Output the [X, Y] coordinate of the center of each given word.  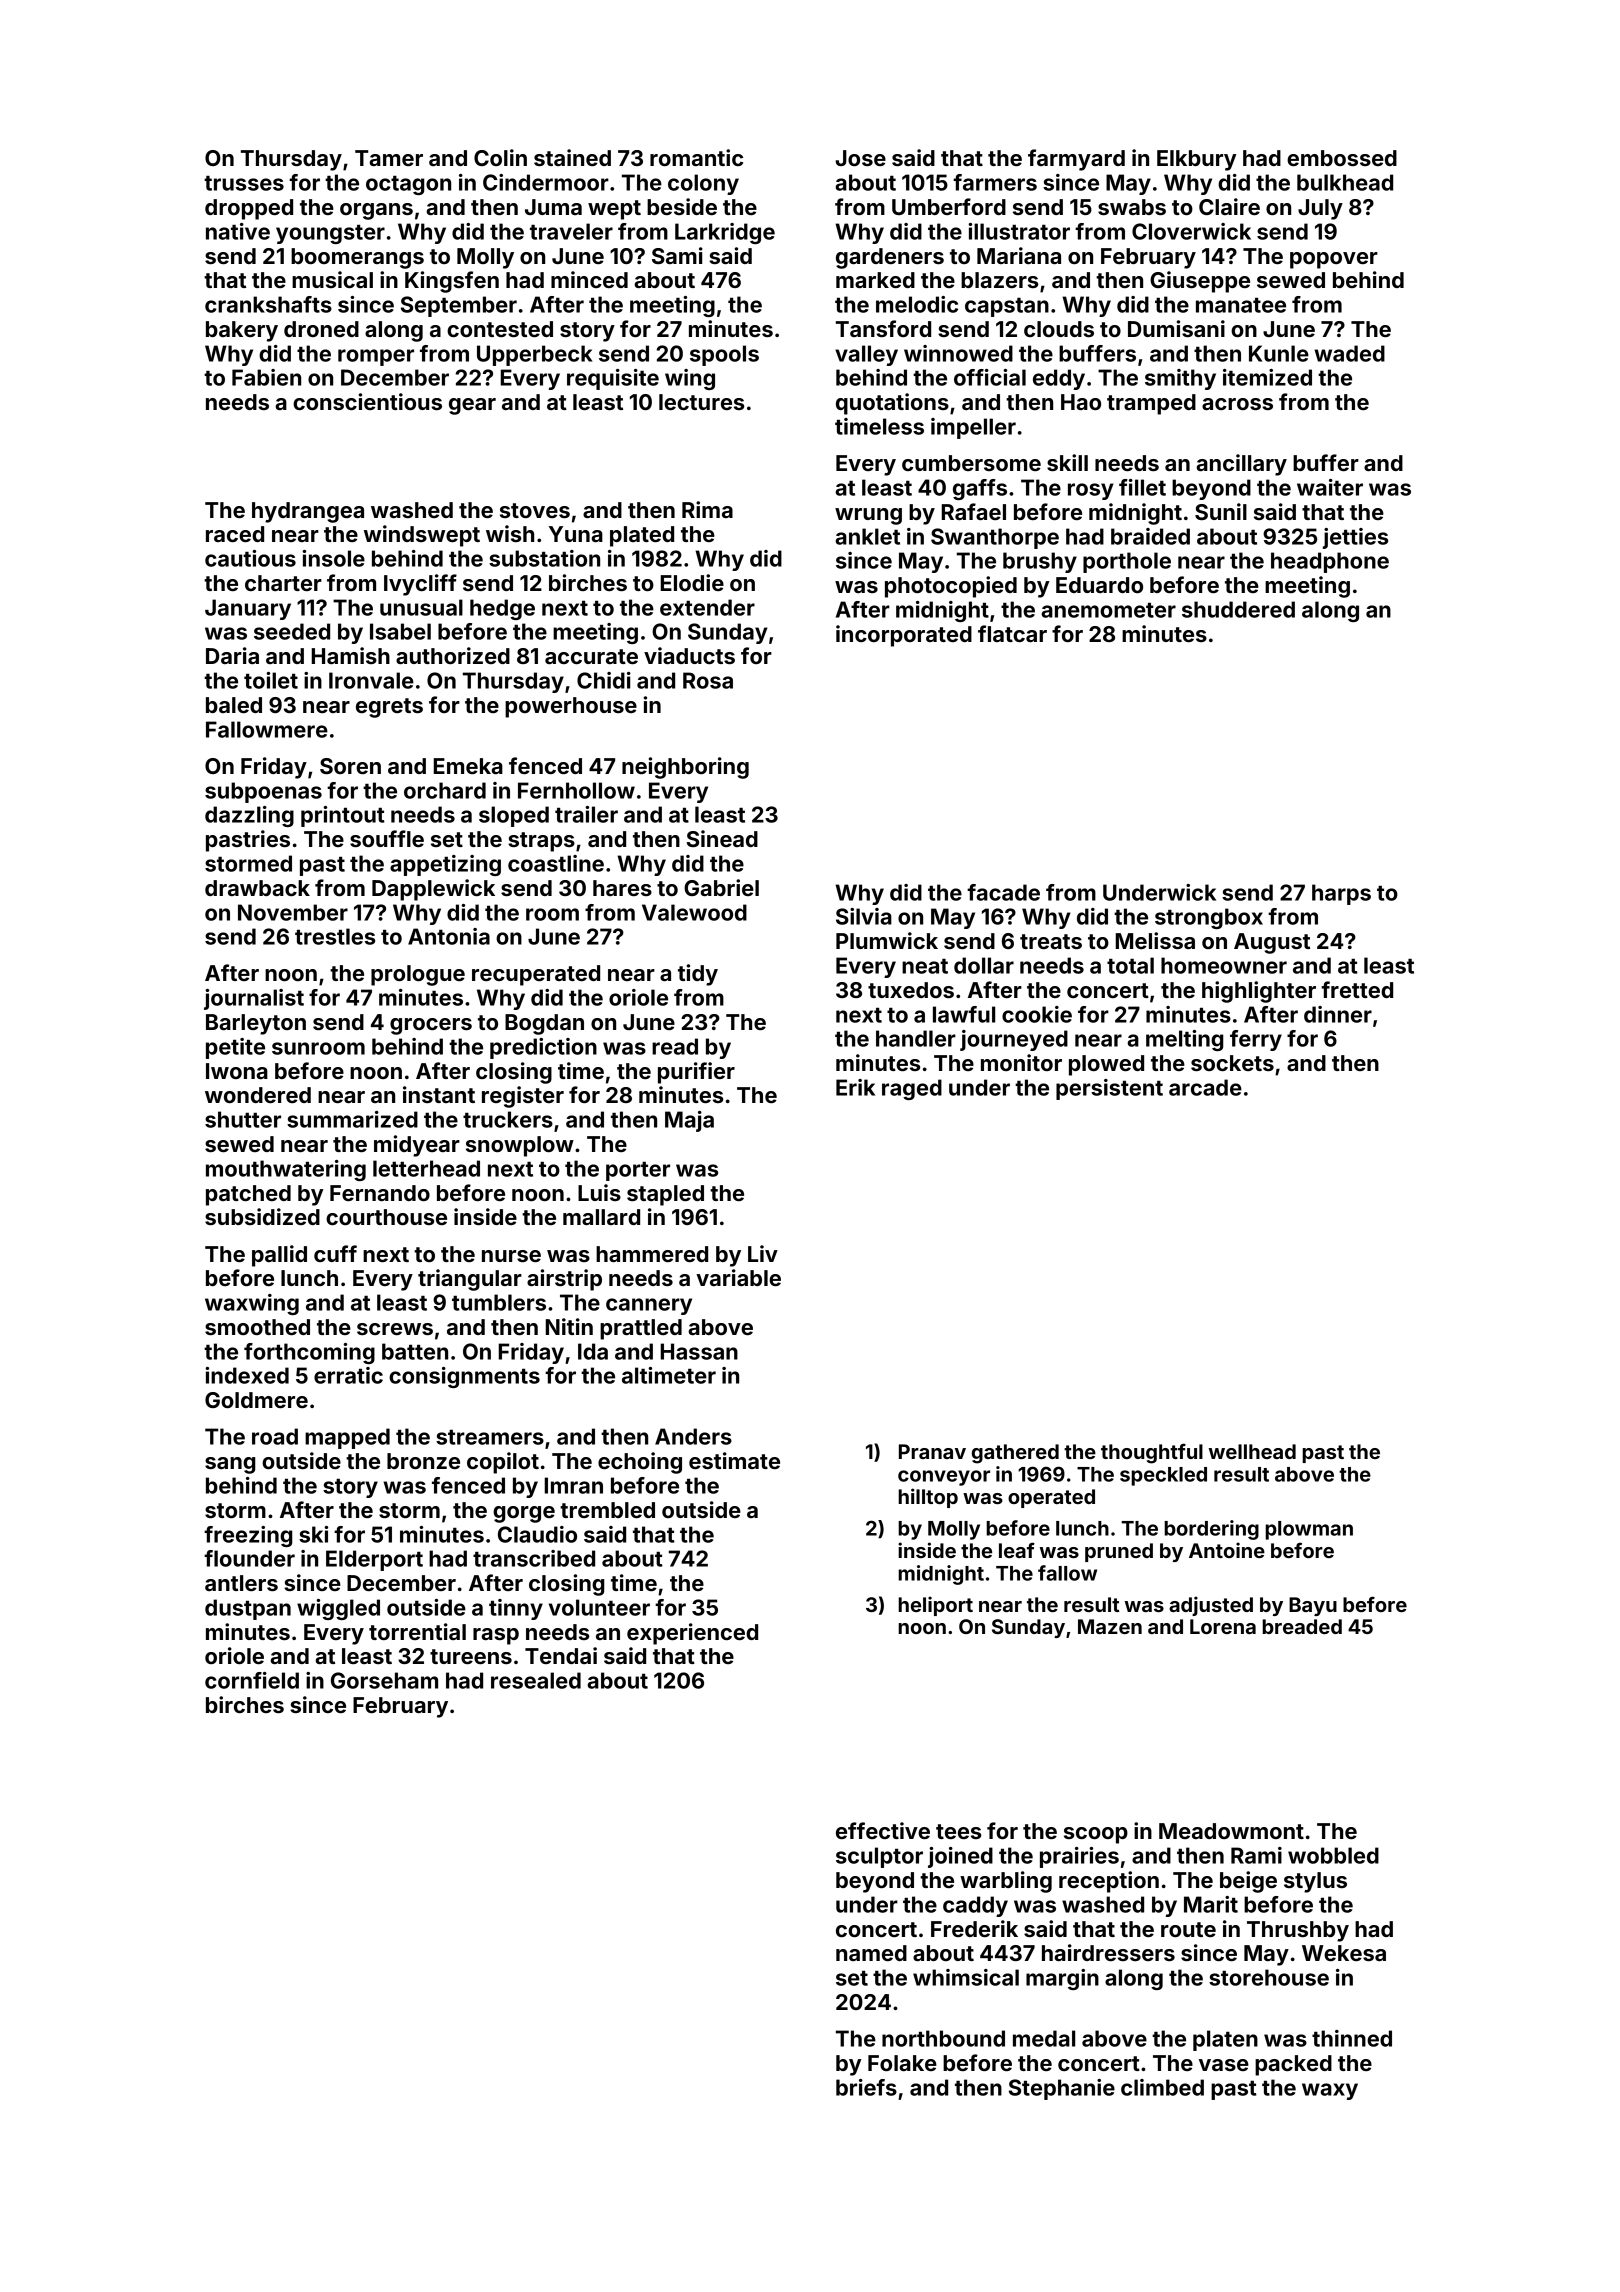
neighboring [685, 768]
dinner [1338, 1014]
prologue [418, 975]
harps [1341, 894]
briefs [866, 2087]
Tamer [389, 158]
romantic [696, 157]
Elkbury [1197, 160]
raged [912, 1089]
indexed [247, 1375]
